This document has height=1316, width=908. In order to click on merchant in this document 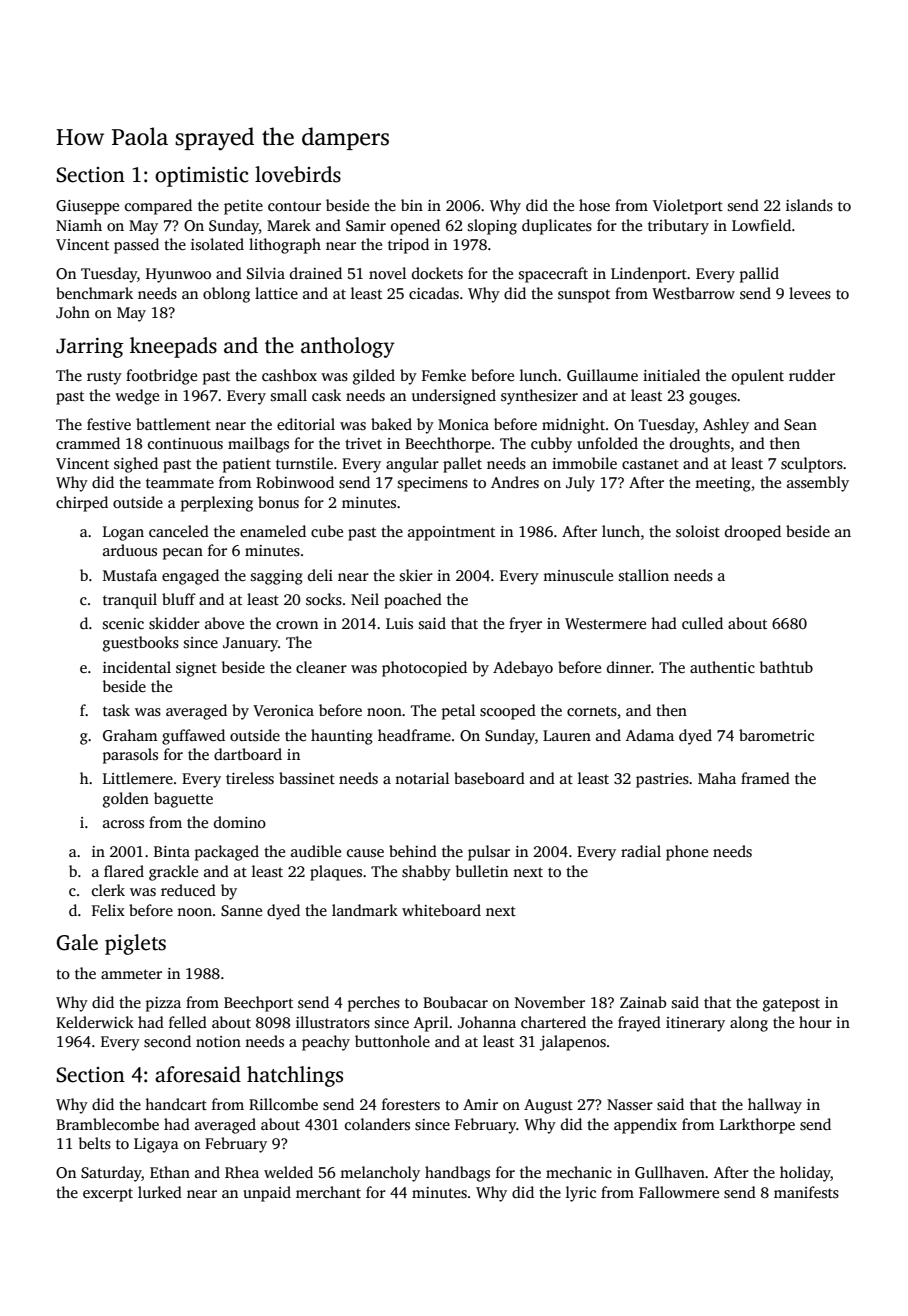, I will do `click(328, 1192)`.
